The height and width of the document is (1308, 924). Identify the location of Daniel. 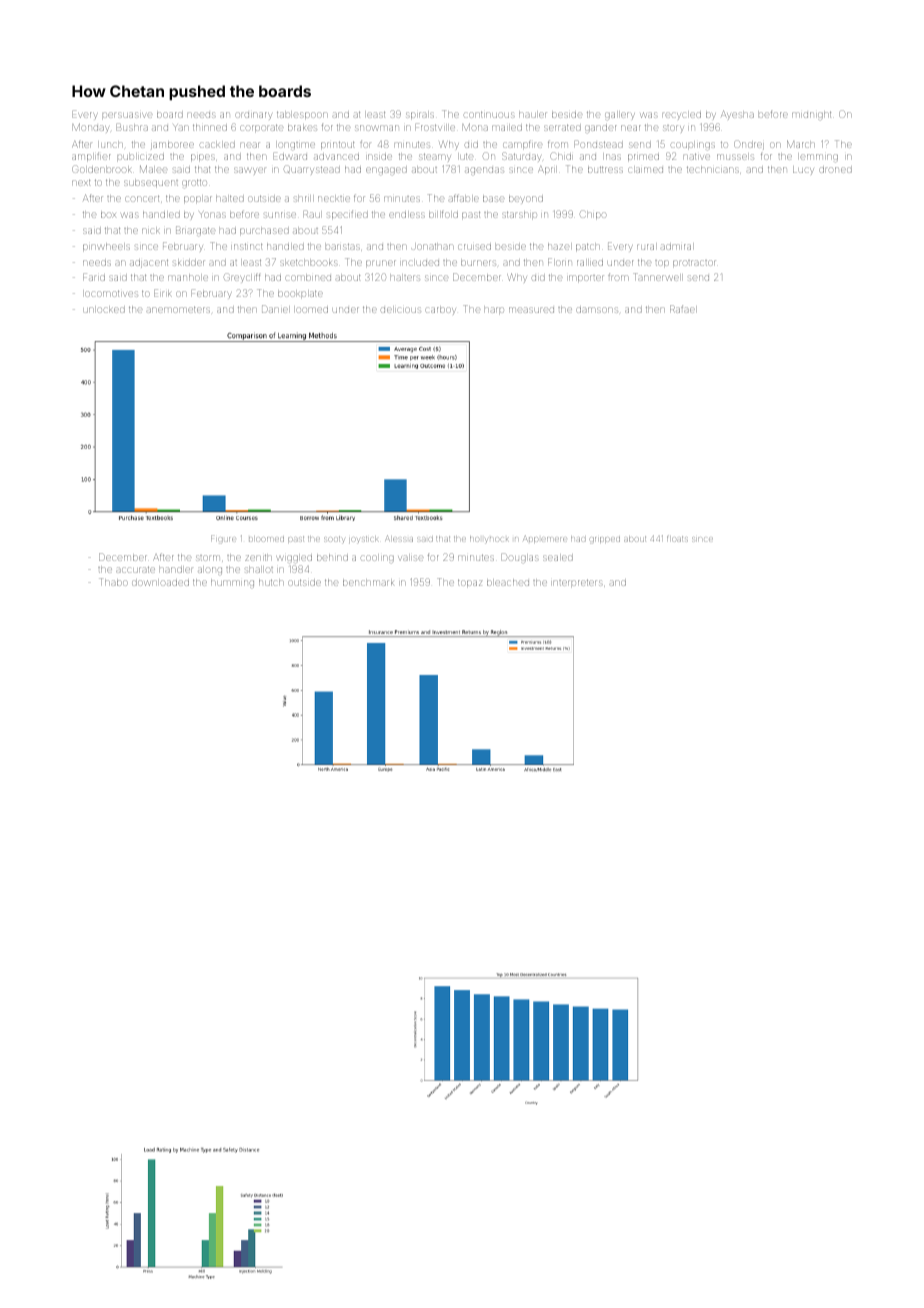
(275, 309).
